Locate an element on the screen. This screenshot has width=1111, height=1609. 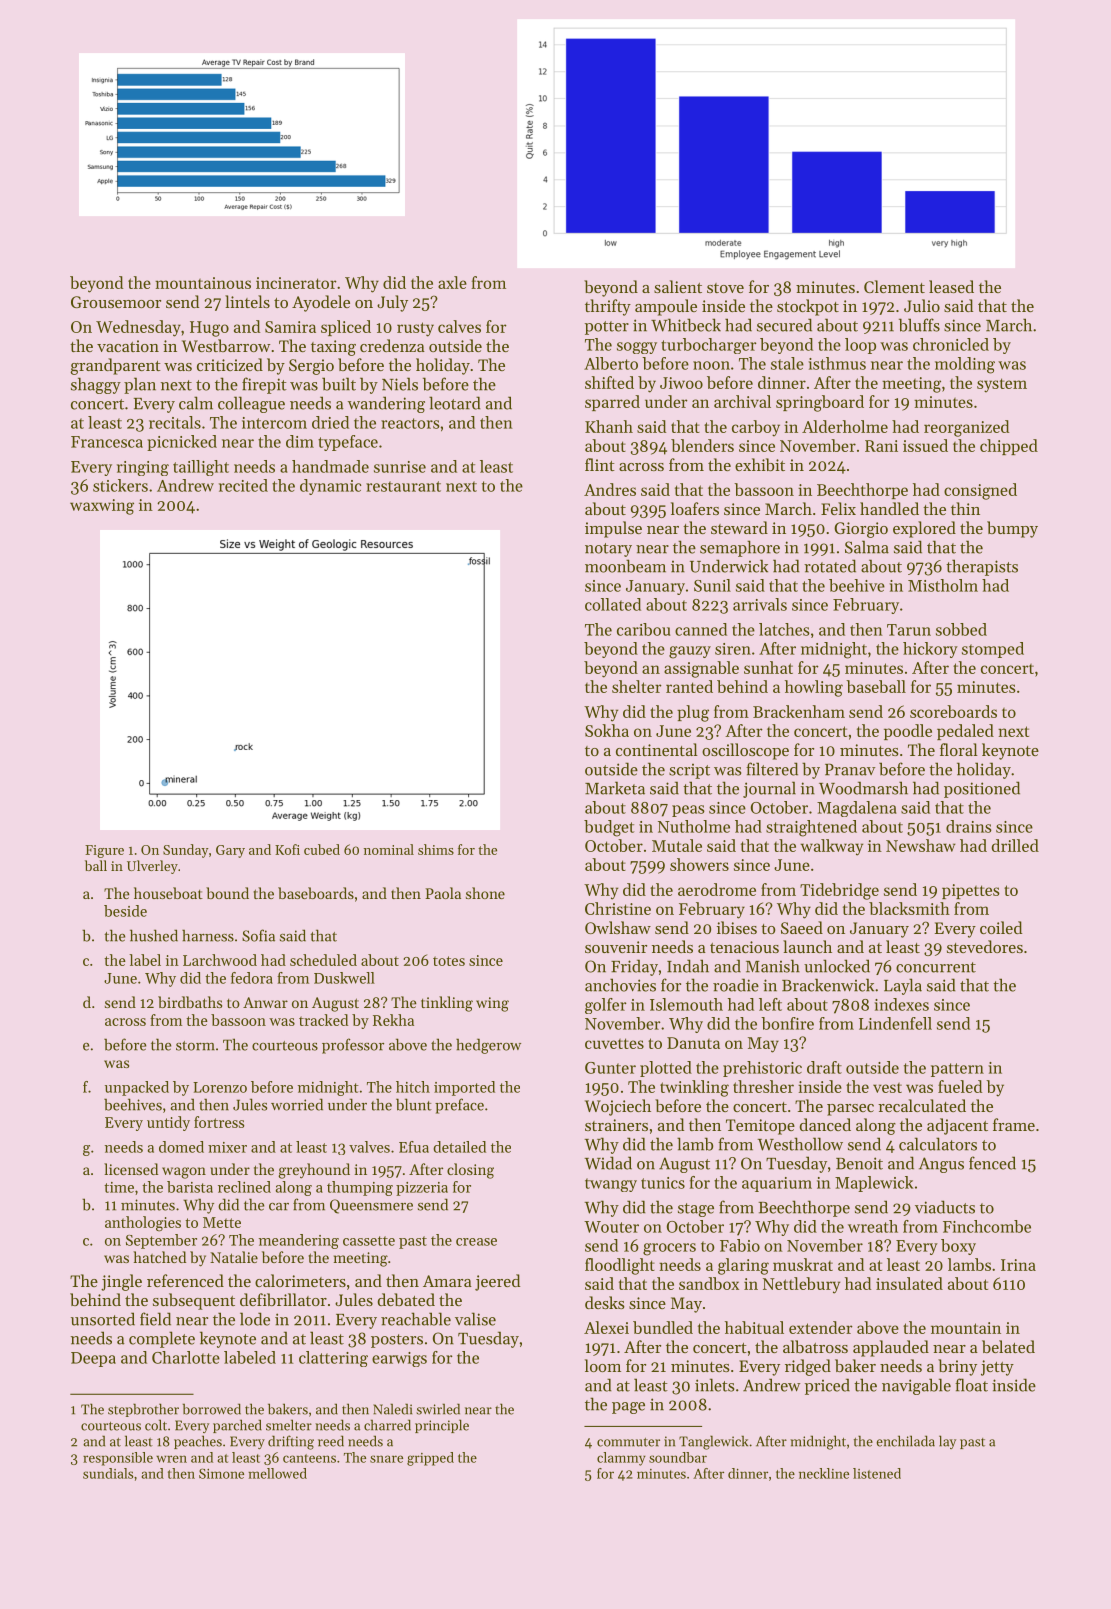
soundbar is located at coordinates (678, 1457).
